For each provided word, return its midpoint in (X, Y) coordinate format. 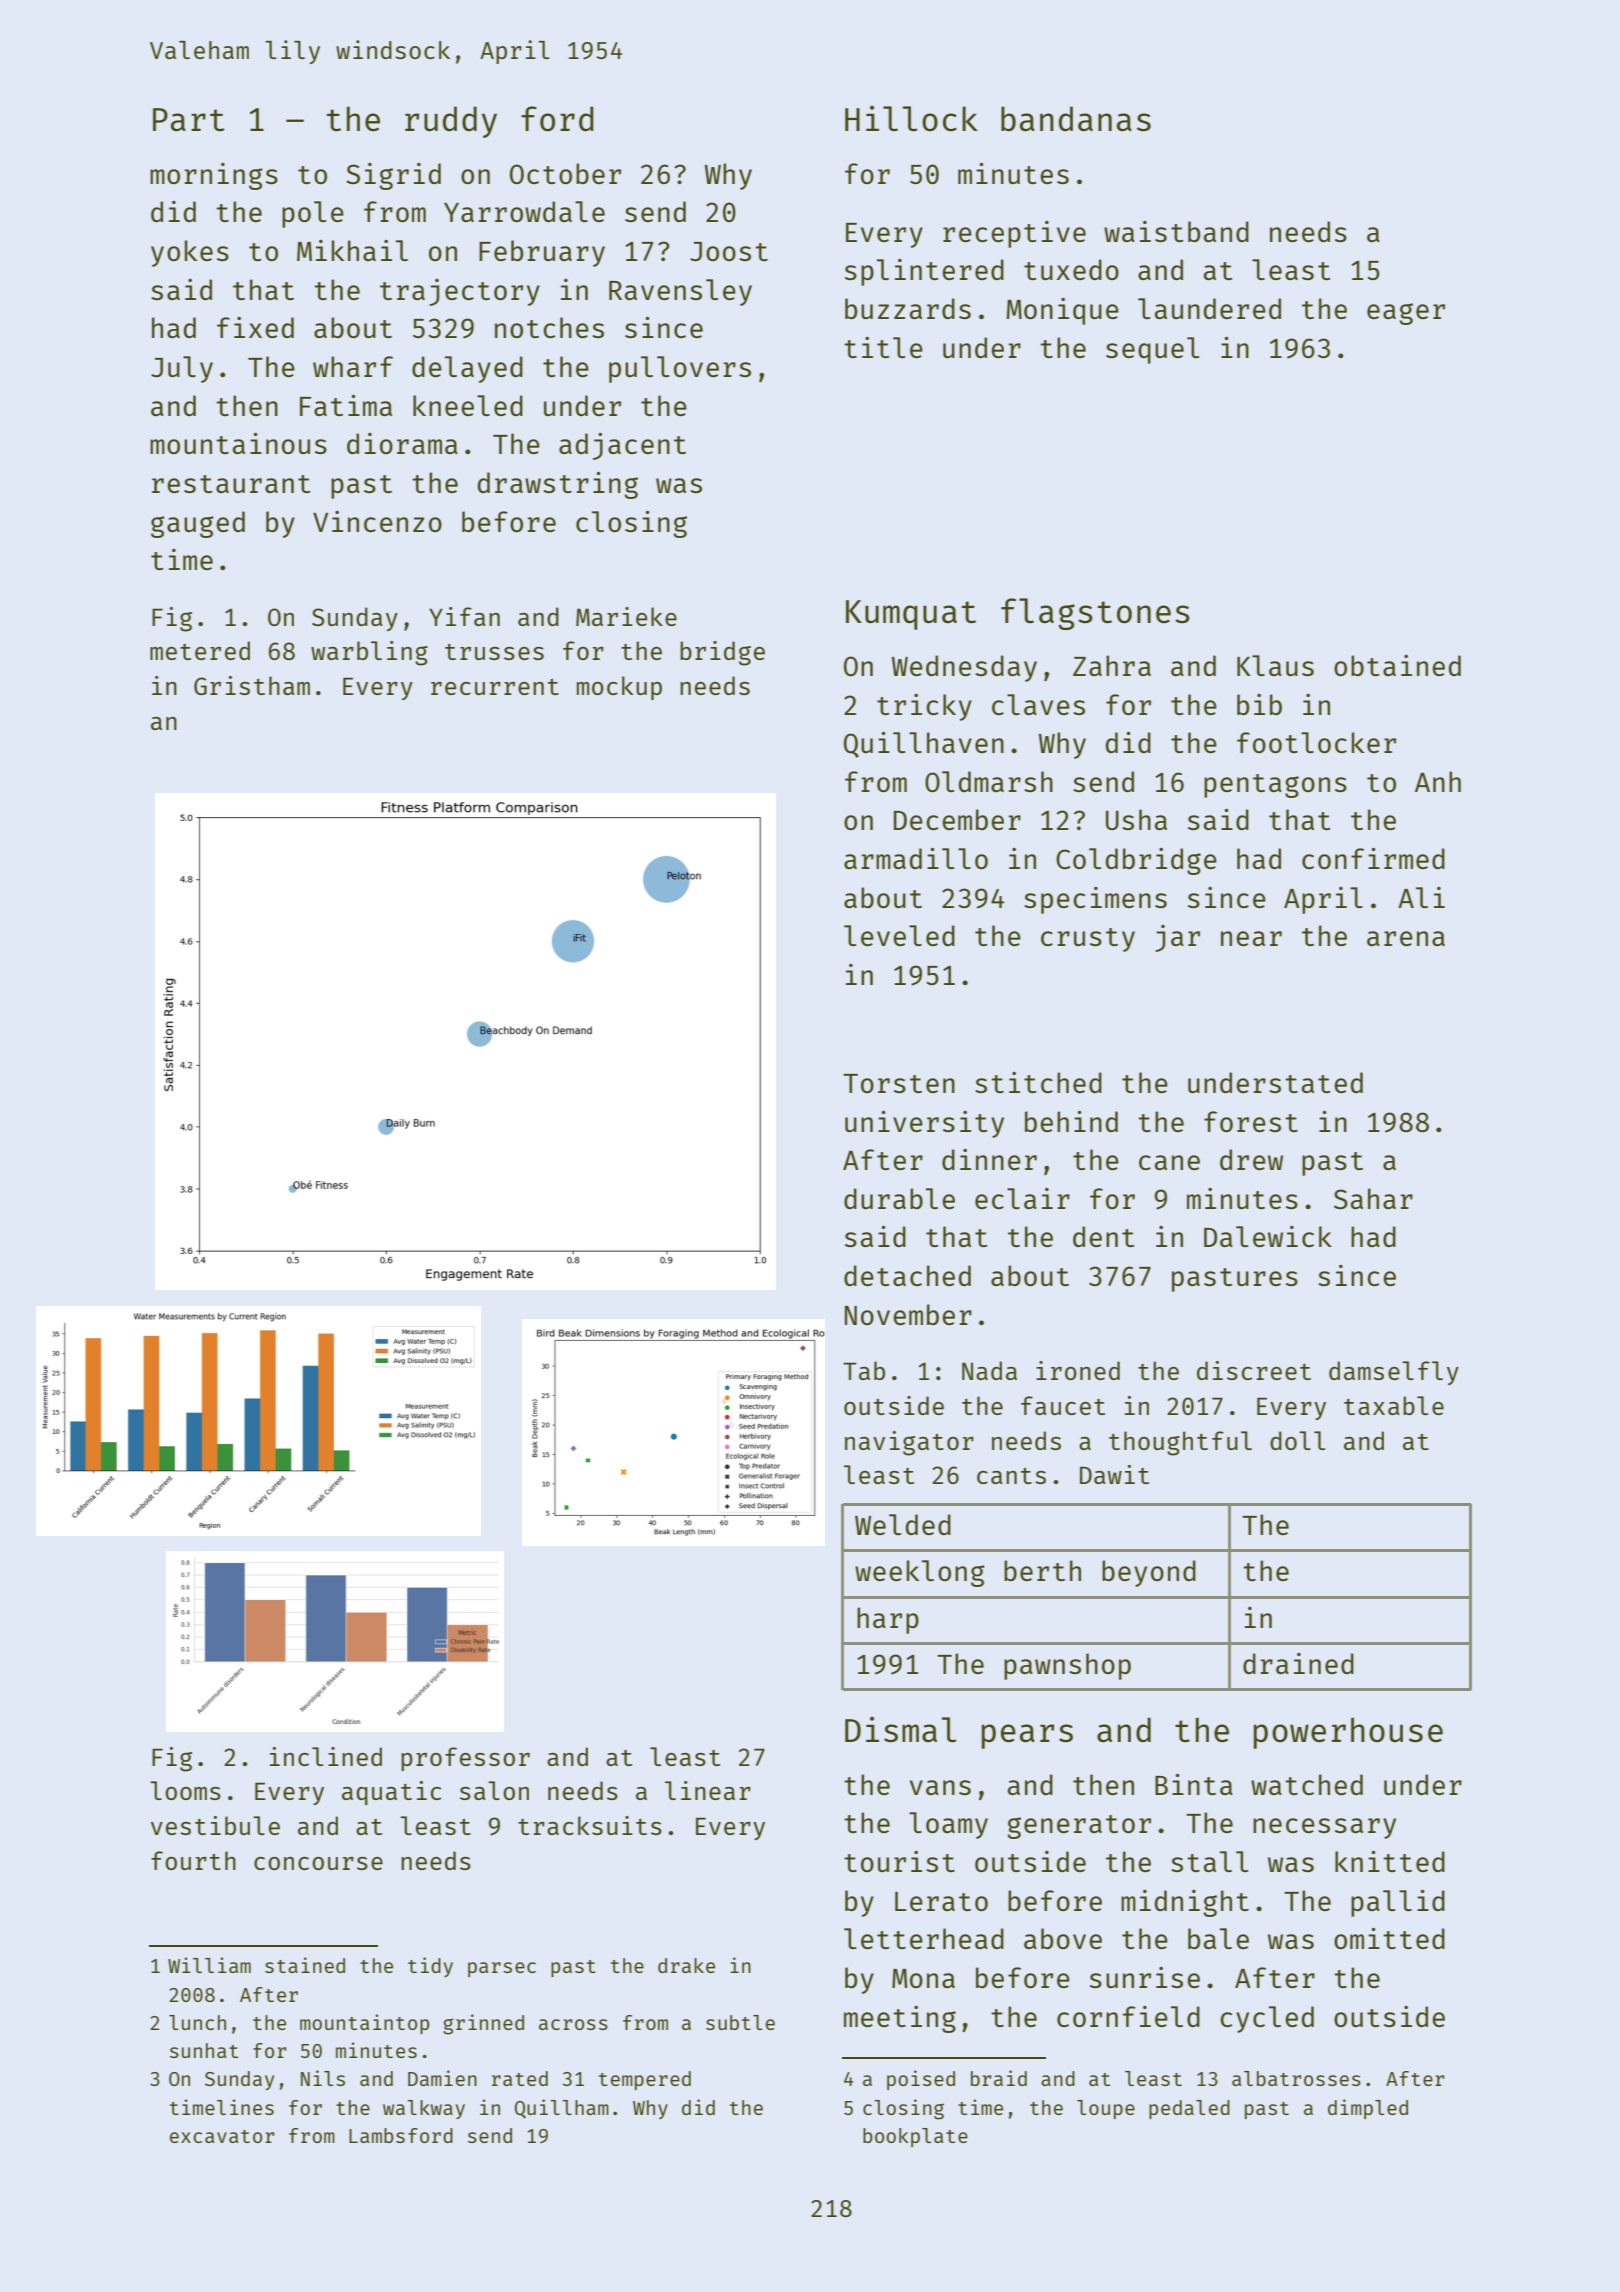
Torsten (899, 1083)
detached (907, 1275)
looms (185, 1790)
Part (189, 120)
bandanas (1076, 119)
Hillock (911, 118)
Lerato (941, 1901)
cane (1169, 1162)
